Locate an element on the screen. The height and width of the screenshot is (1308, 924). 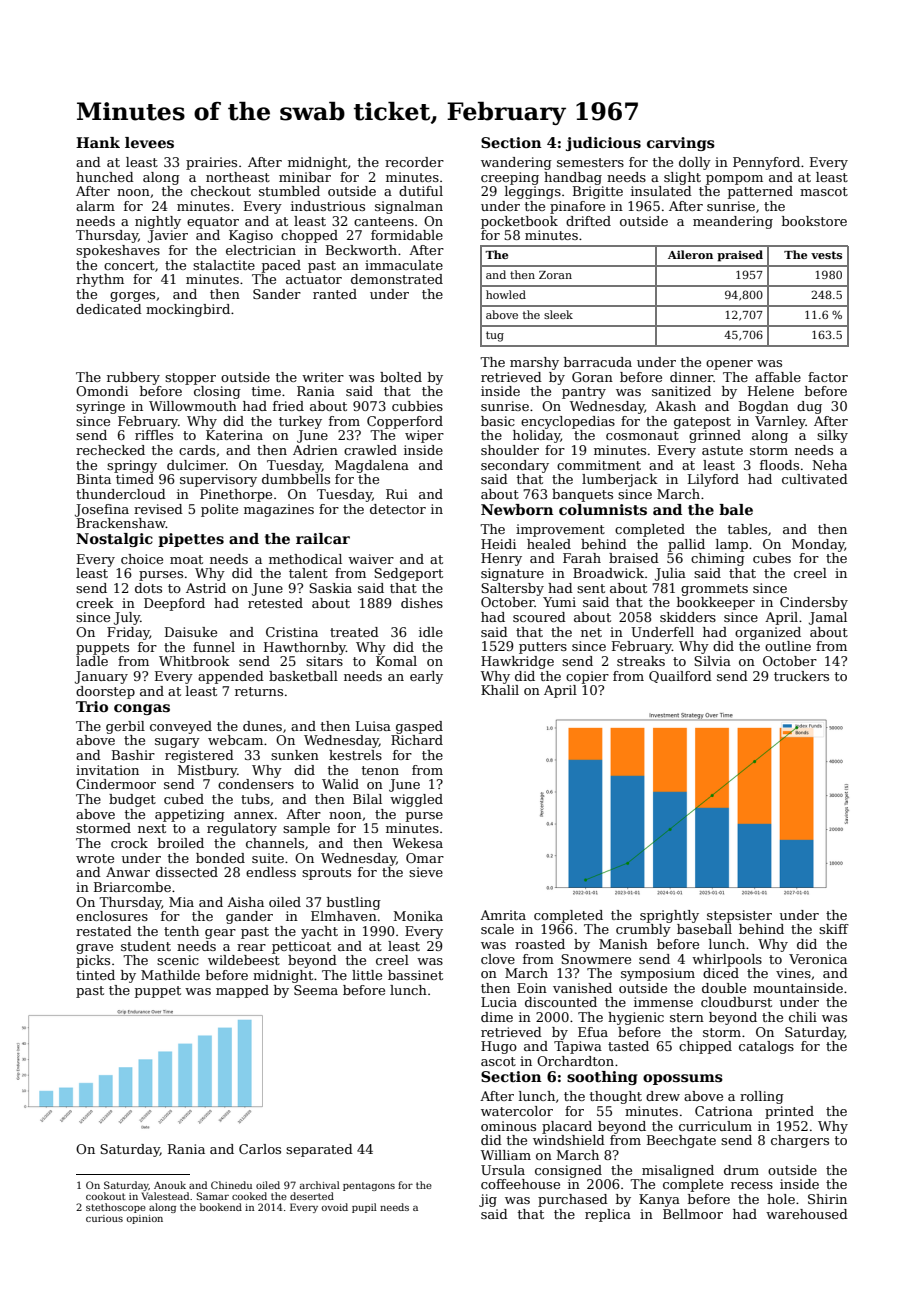
bolted is located at coordinates (401, 377).
